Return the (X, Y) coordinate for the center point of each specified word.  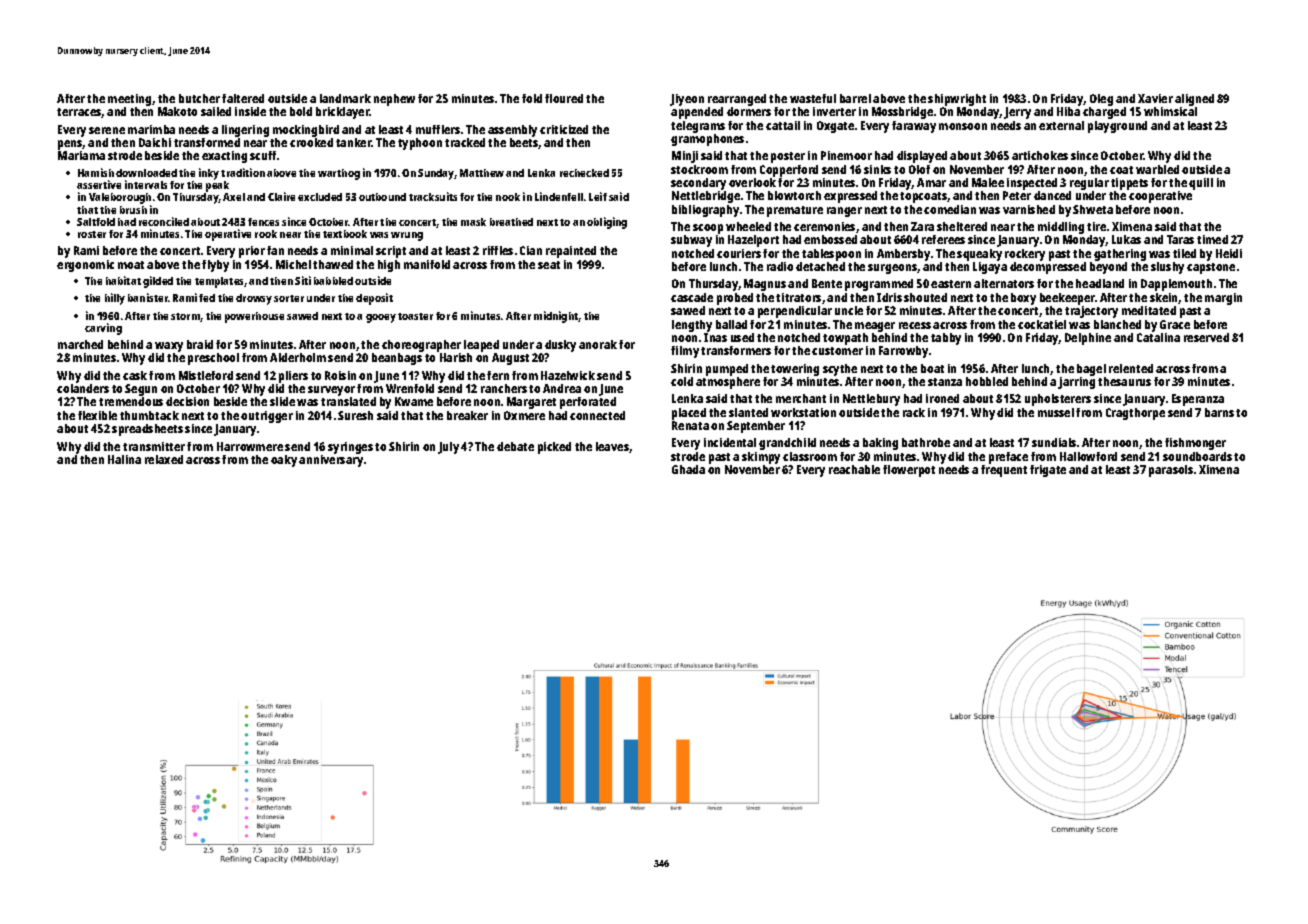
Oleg (1101, 100)
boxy (1023, 299)
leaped (481, 346)
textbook (345, 234)
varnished (1029, 209)
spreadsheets (147, 430)
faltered (243, 98)
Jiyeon (687, 100)
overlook (752, 182)
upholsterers (1058, 400)
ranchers (504, 388)
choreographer (421, 346)
